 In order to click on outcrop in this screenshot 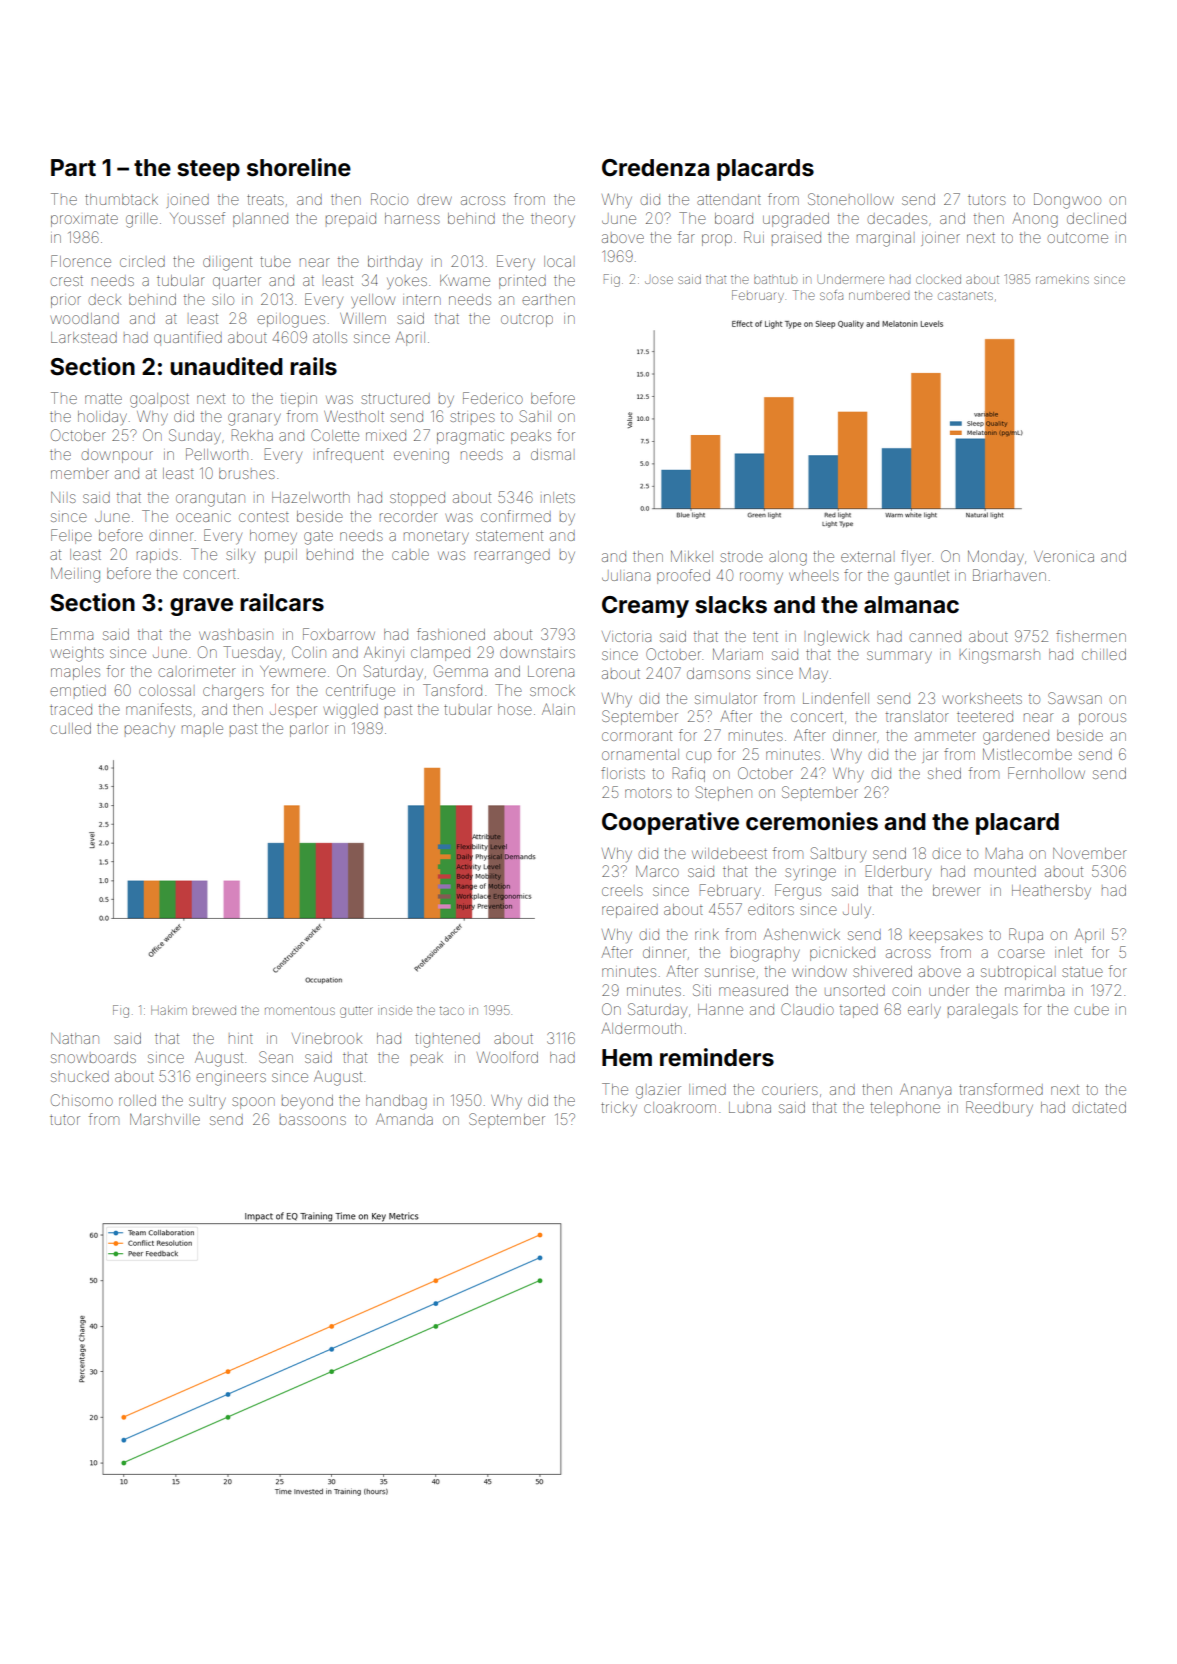, I will do `click(527, 320)`.
